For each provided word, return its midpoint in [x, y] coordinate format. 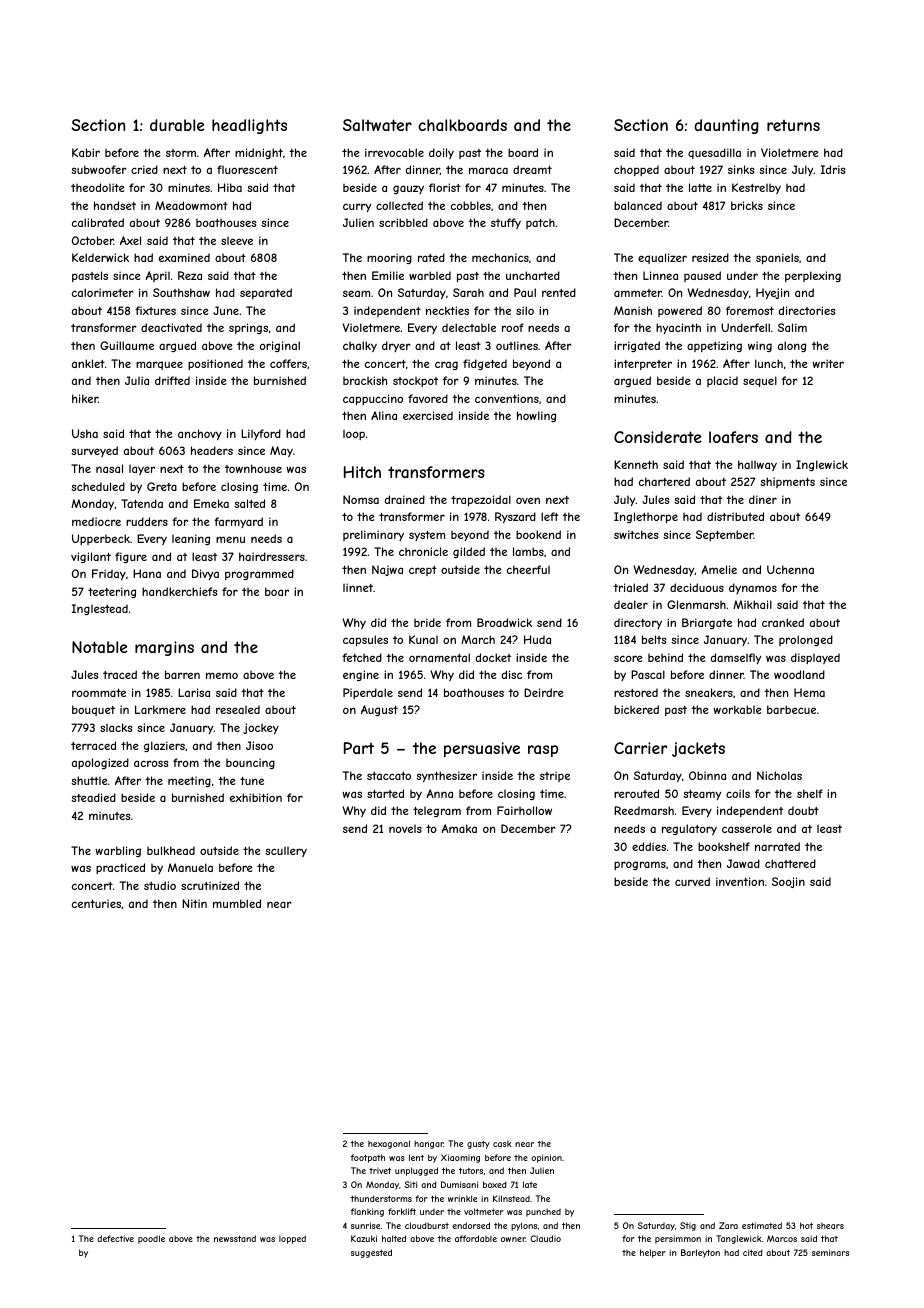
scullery [286, 852]
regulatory [689, 829]
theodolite [98, 187]
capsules [365, 640]
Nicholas [779, 775]
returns [793, 125]
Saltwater [377, 125]
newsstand [235, 1238]
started [385, 793]
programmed [259, 574]
